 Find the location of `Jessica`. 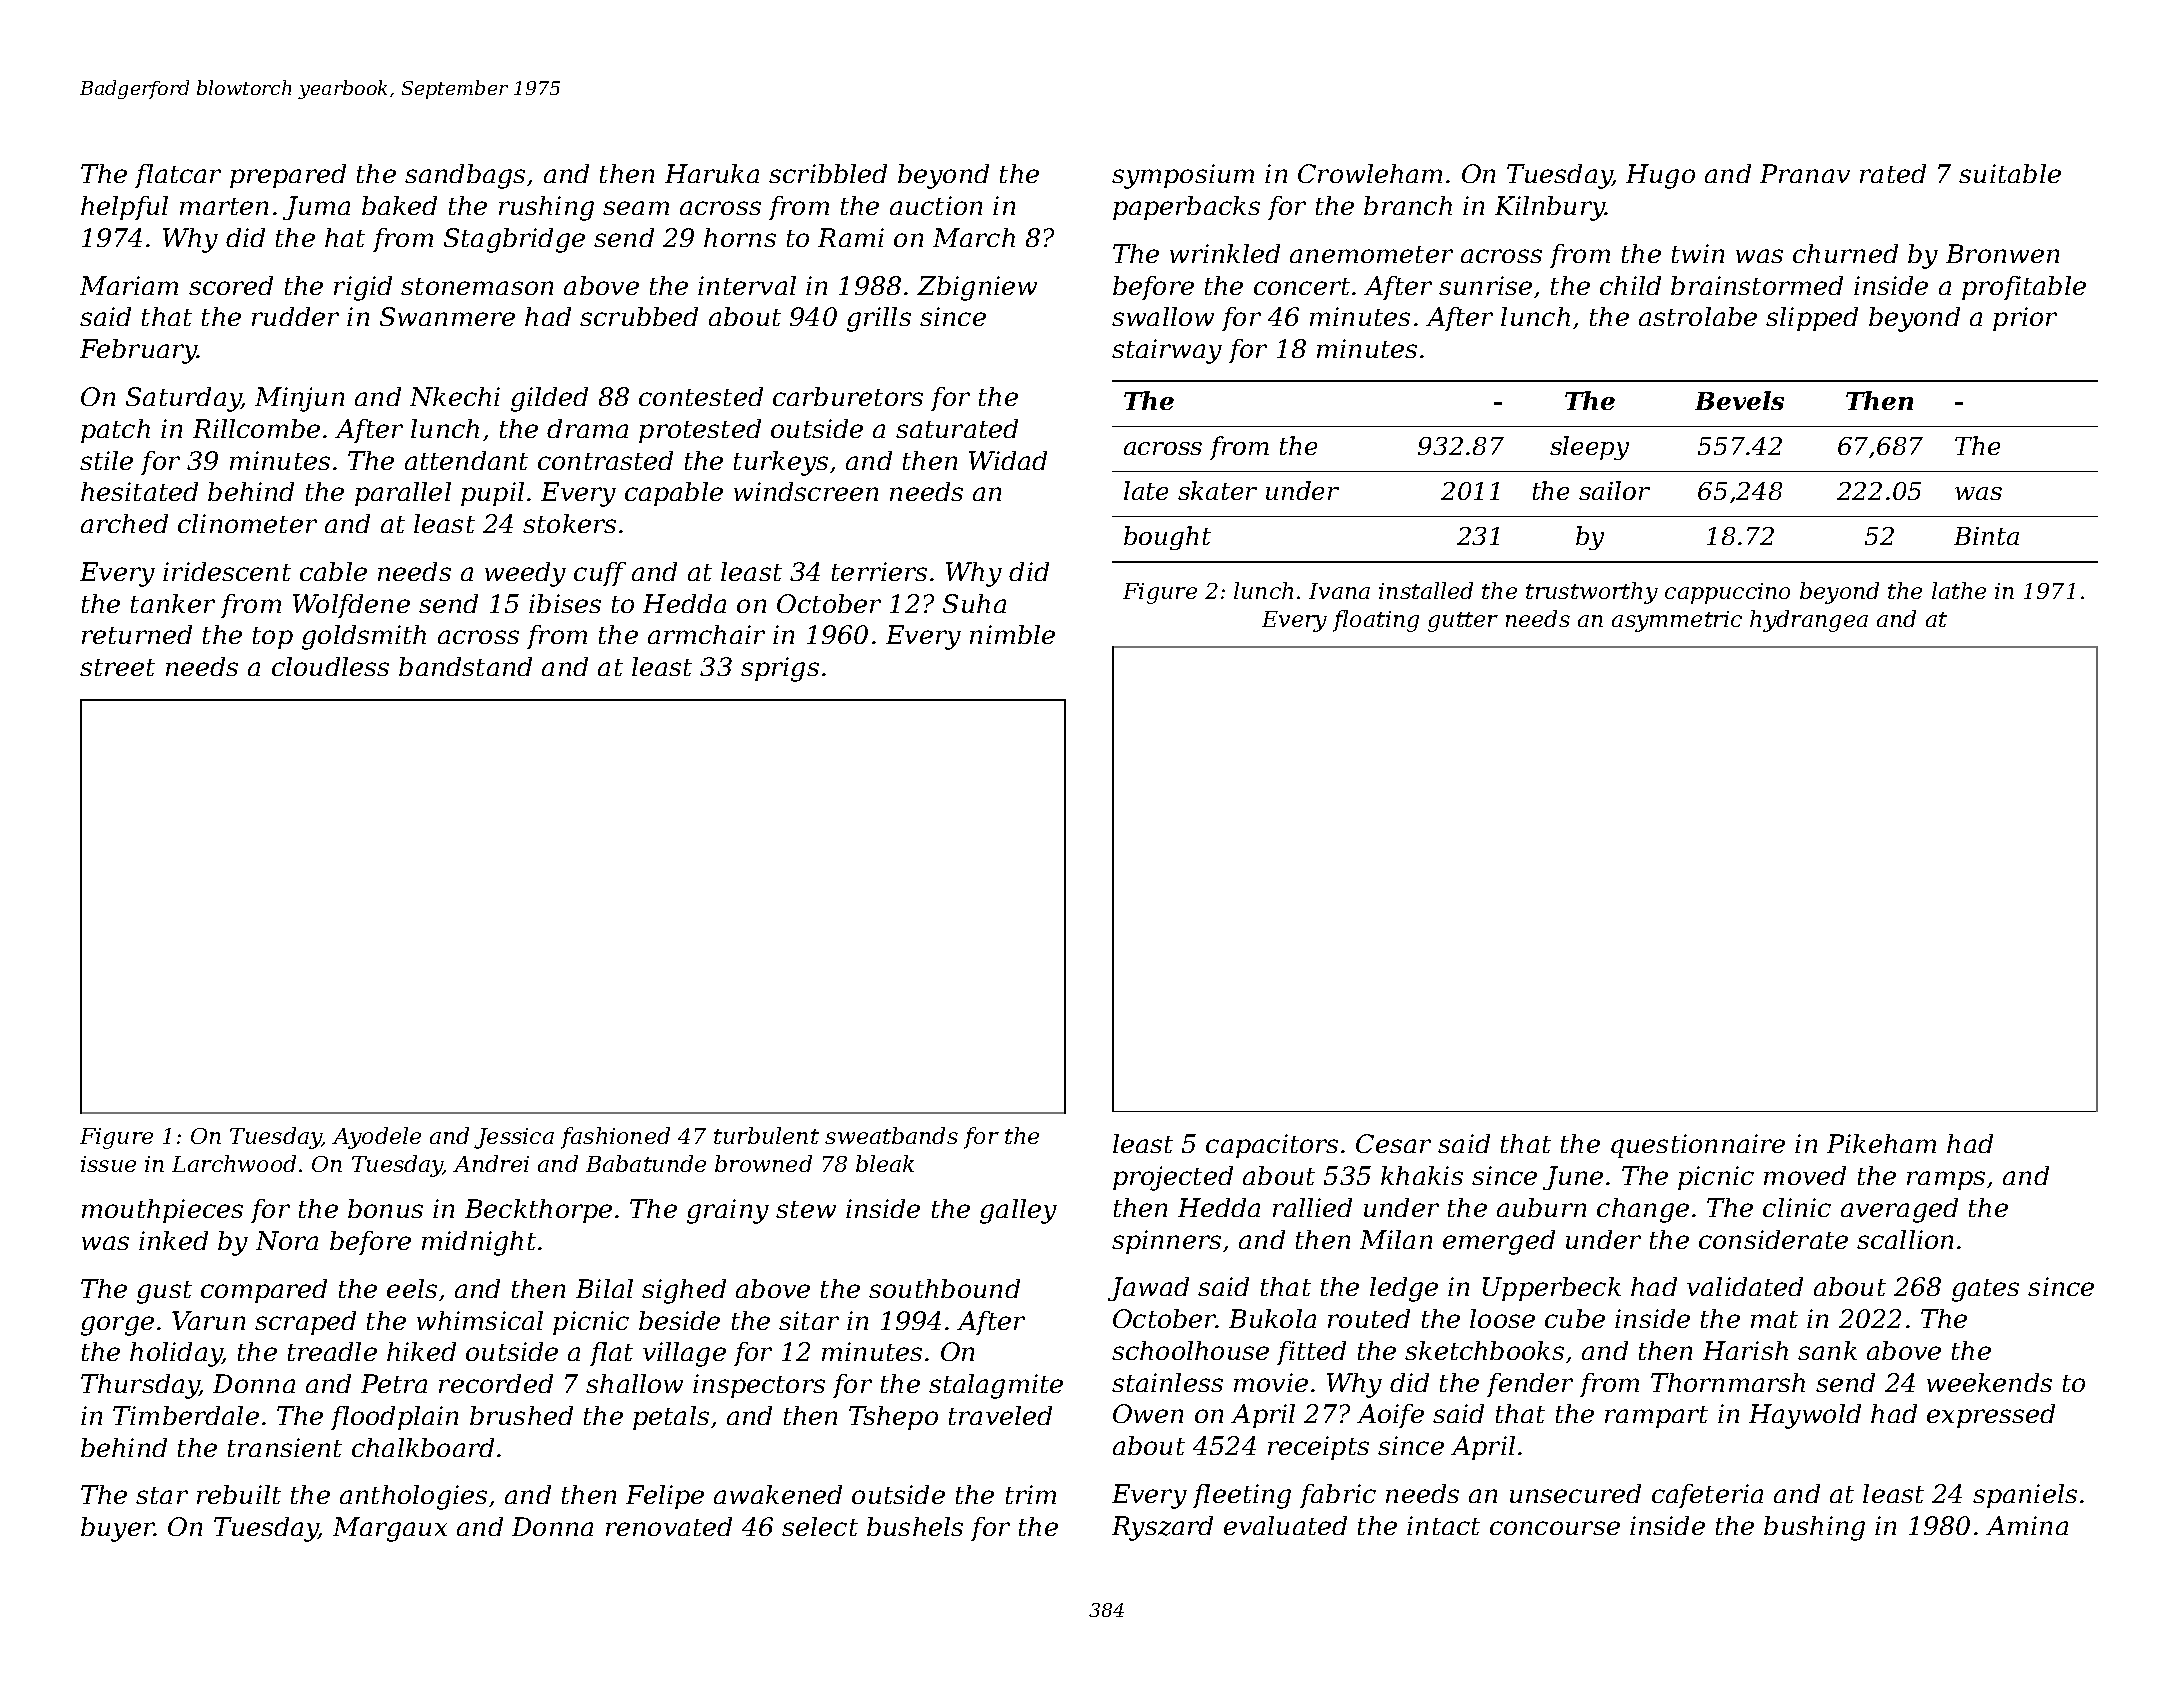

Jessica is located at coordinates (514, 1138).
